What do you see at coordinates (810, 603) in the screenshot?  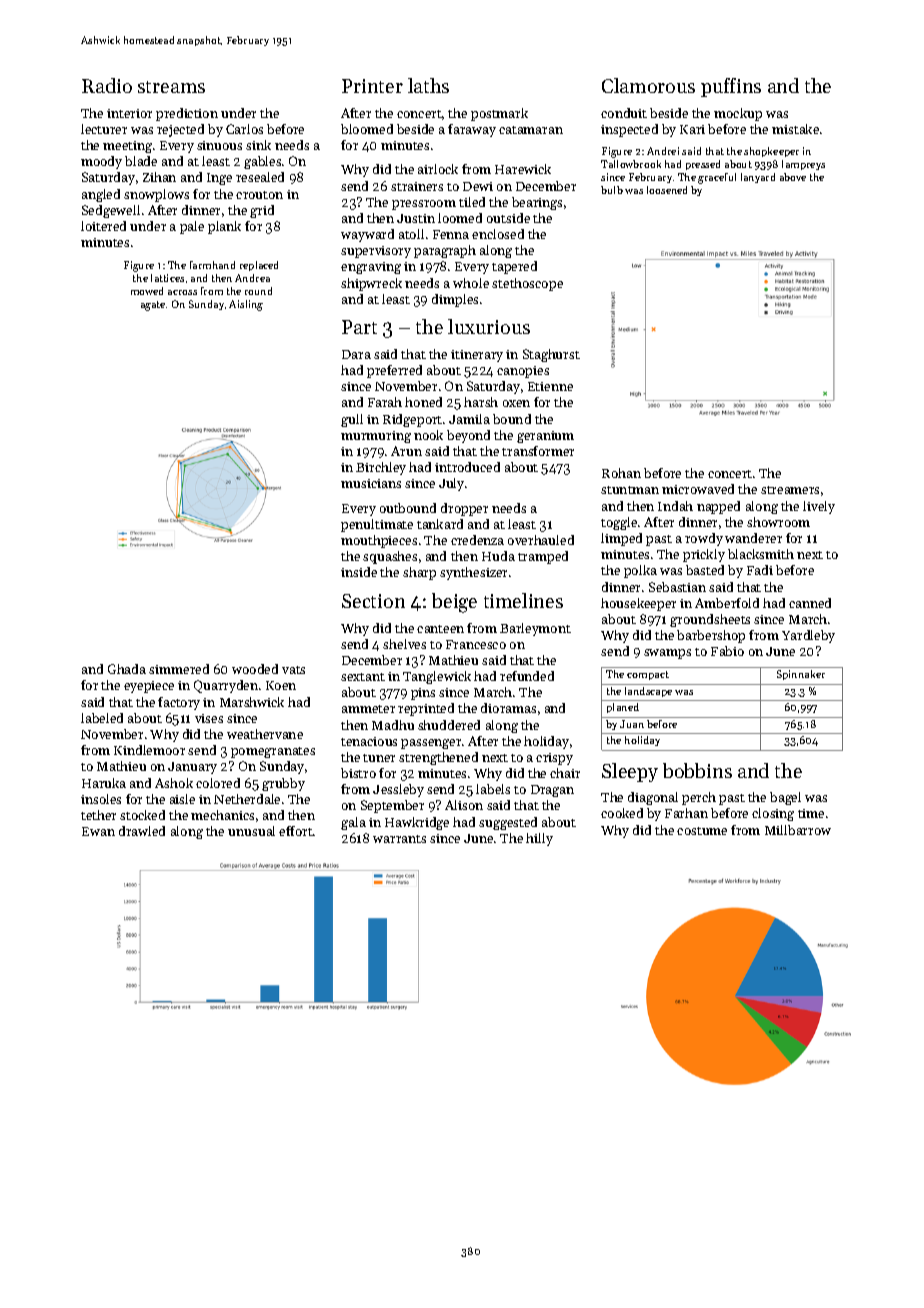 I see `canned` at bounding box center [810, 603].
